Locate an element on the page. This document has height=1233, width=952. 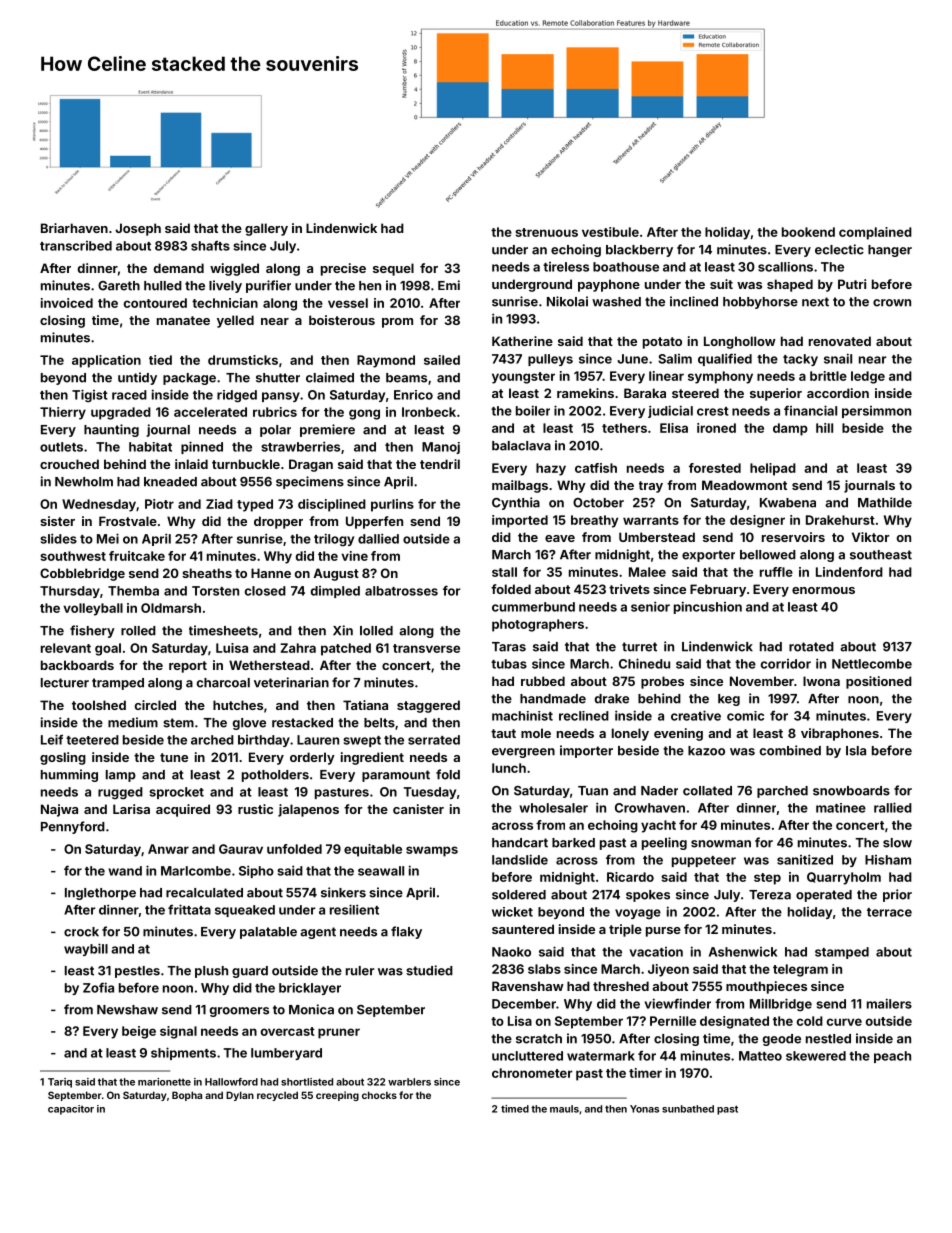
pestles is located at coordinates (137, 972).
